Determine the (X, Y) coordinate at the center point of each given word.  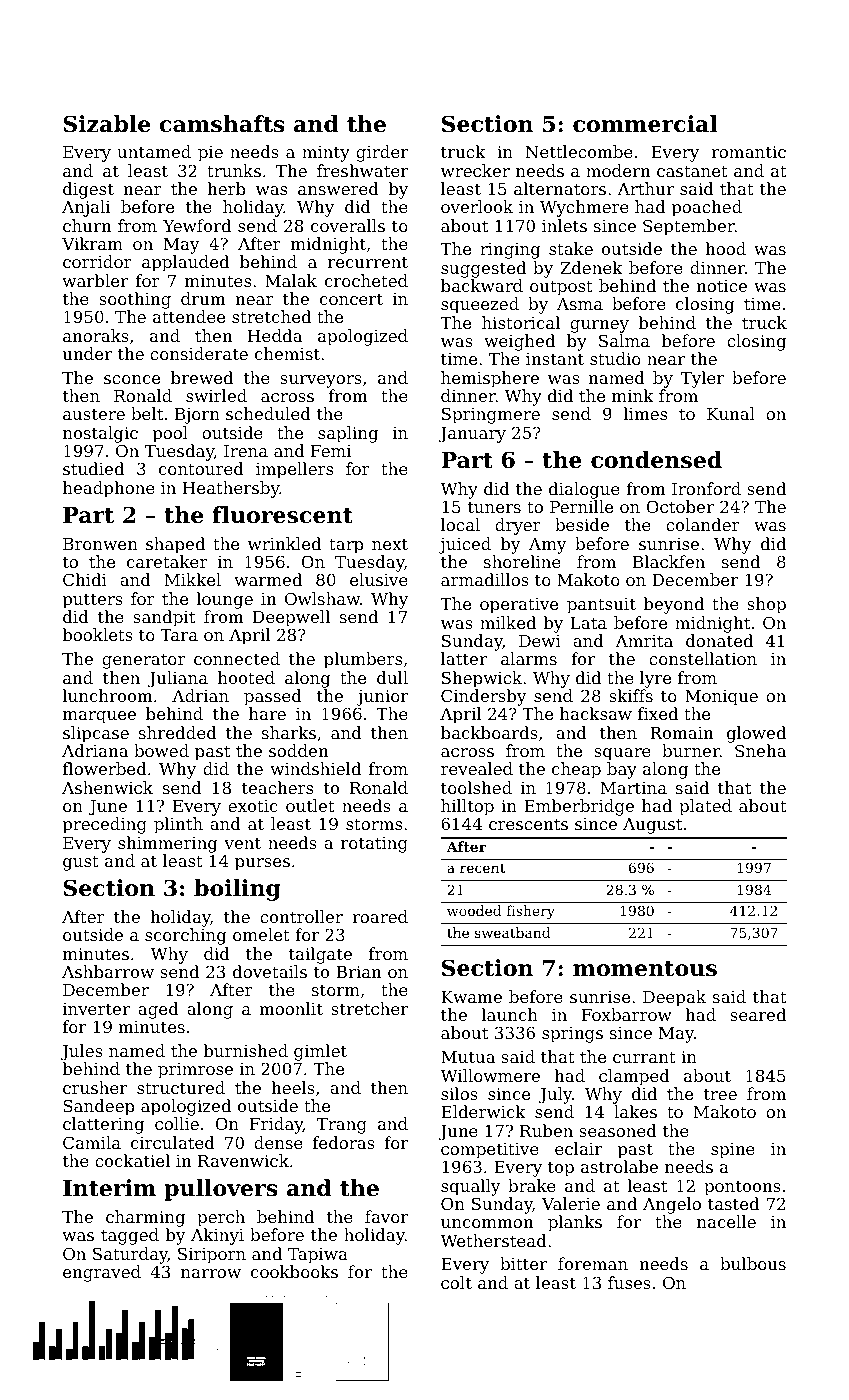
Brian (358, 972)
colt (456, 1282)
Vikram (92, 243)
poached (707, 208)
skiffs (631, 695)
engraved (102, 1273)
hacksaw (596, 713)
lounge (225, 600)
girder (382, 153)
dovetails (270, 971)
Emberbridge (579, 807)
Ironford (706, 488)
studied (93, 468)
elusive (379, 579)
